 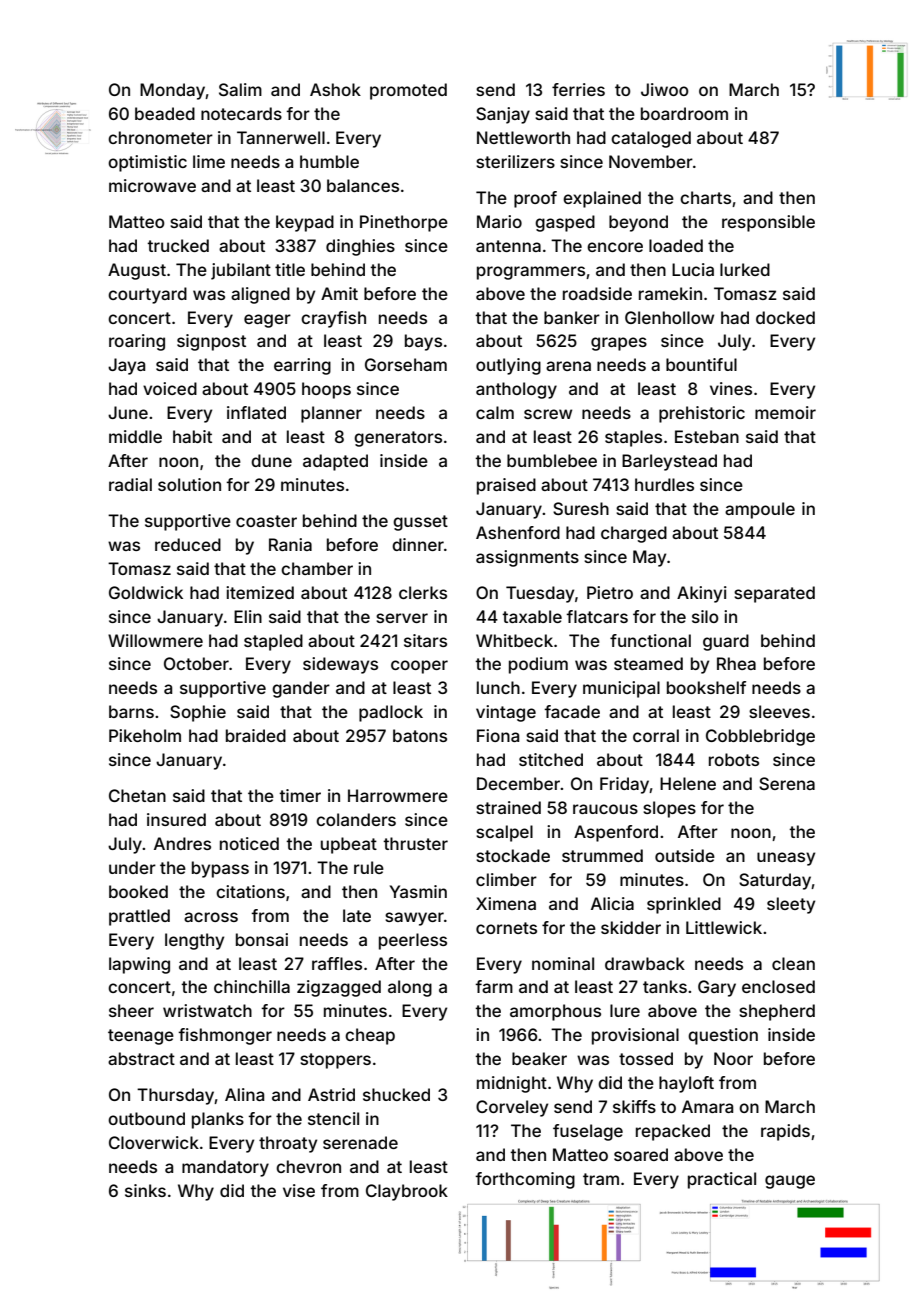 What do you see at coordinates (774, 594) in the screenshot?
I see `separated` at bounding box center [774, 594].
